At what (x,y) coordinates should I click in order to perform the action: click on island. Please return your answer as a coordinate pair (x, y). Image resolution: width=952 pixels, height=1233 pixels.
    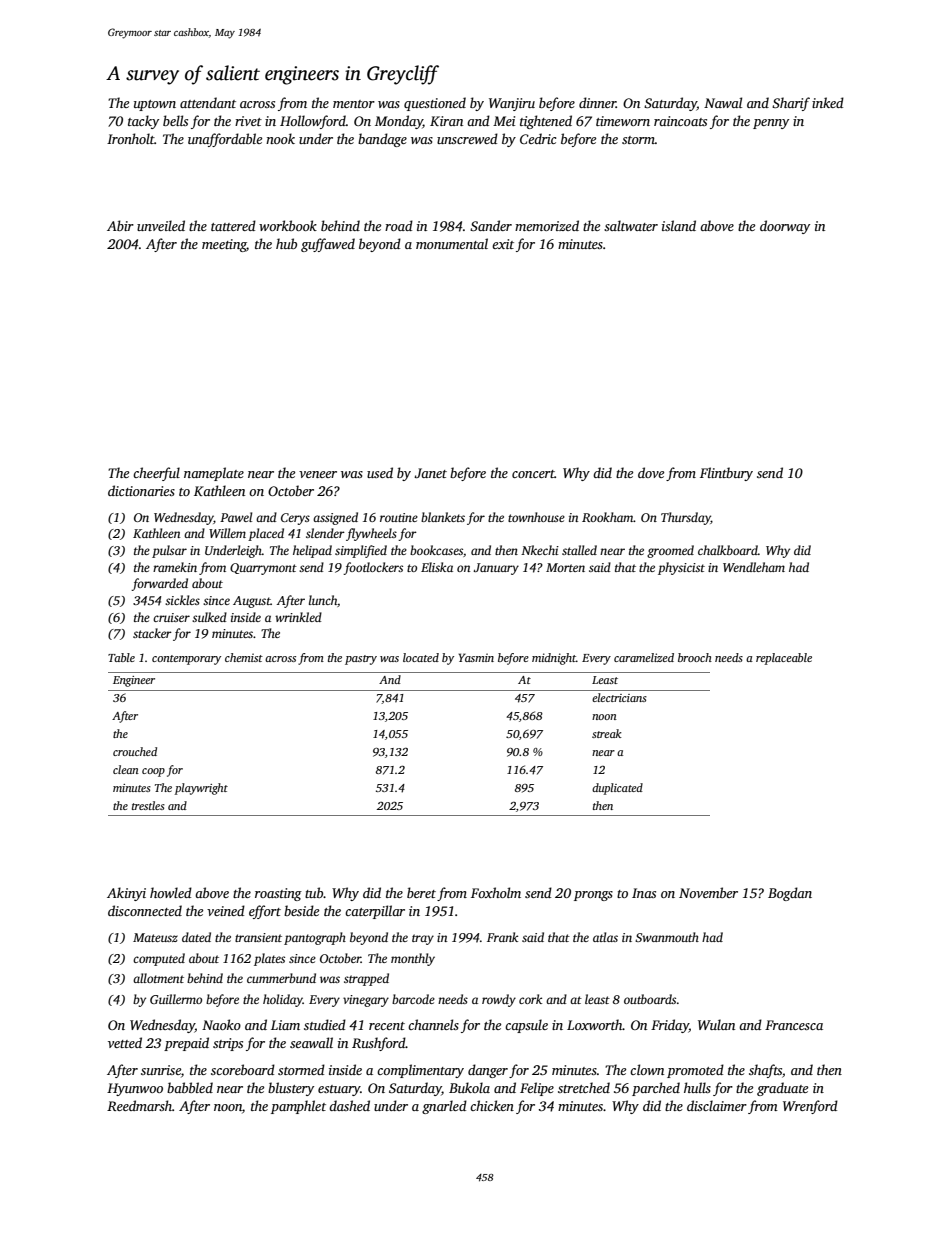
    Looking at the image, I should click on (679, 225).
